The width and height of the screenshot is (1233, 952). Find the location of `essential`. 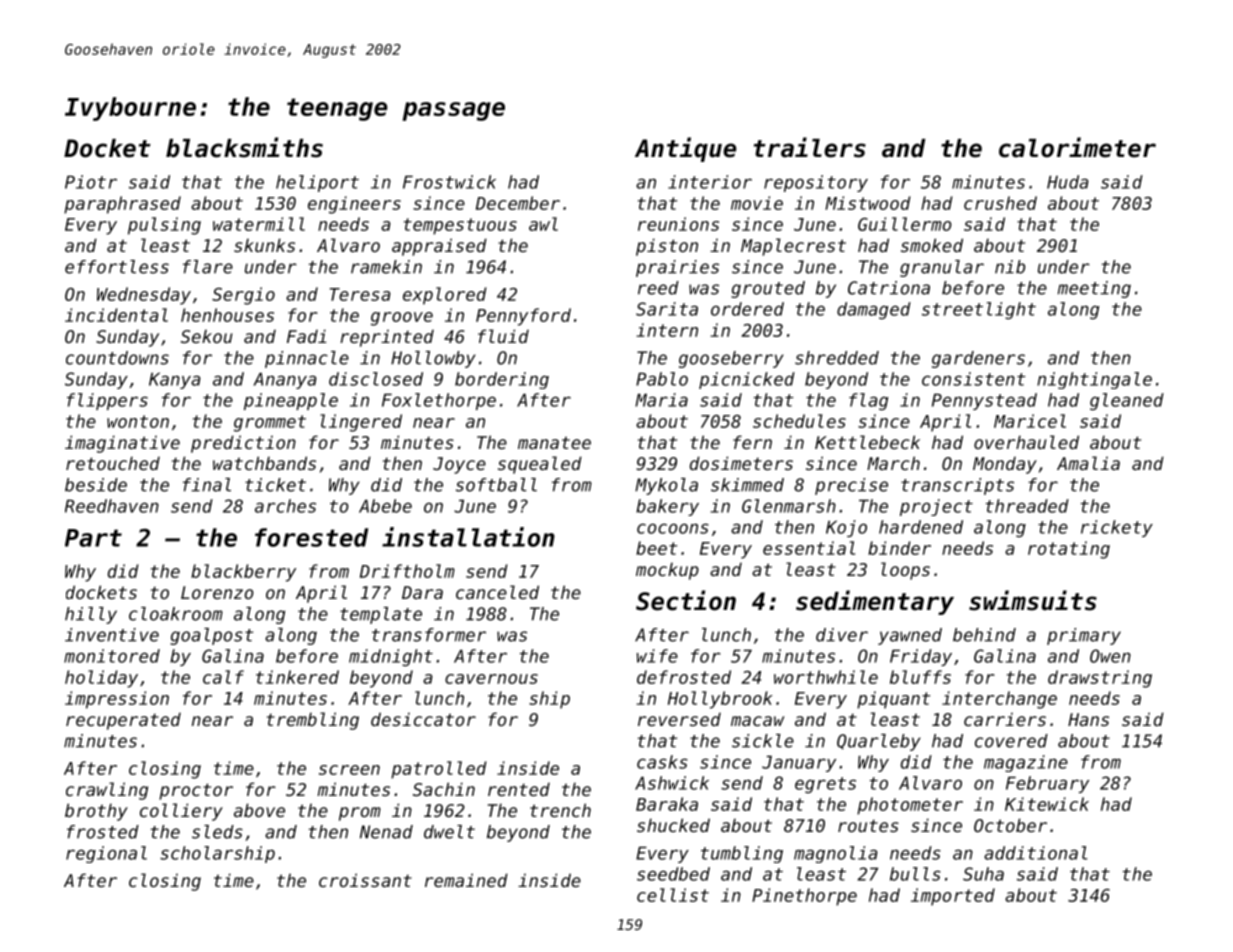

essential is located at coordinates (809, 548).
